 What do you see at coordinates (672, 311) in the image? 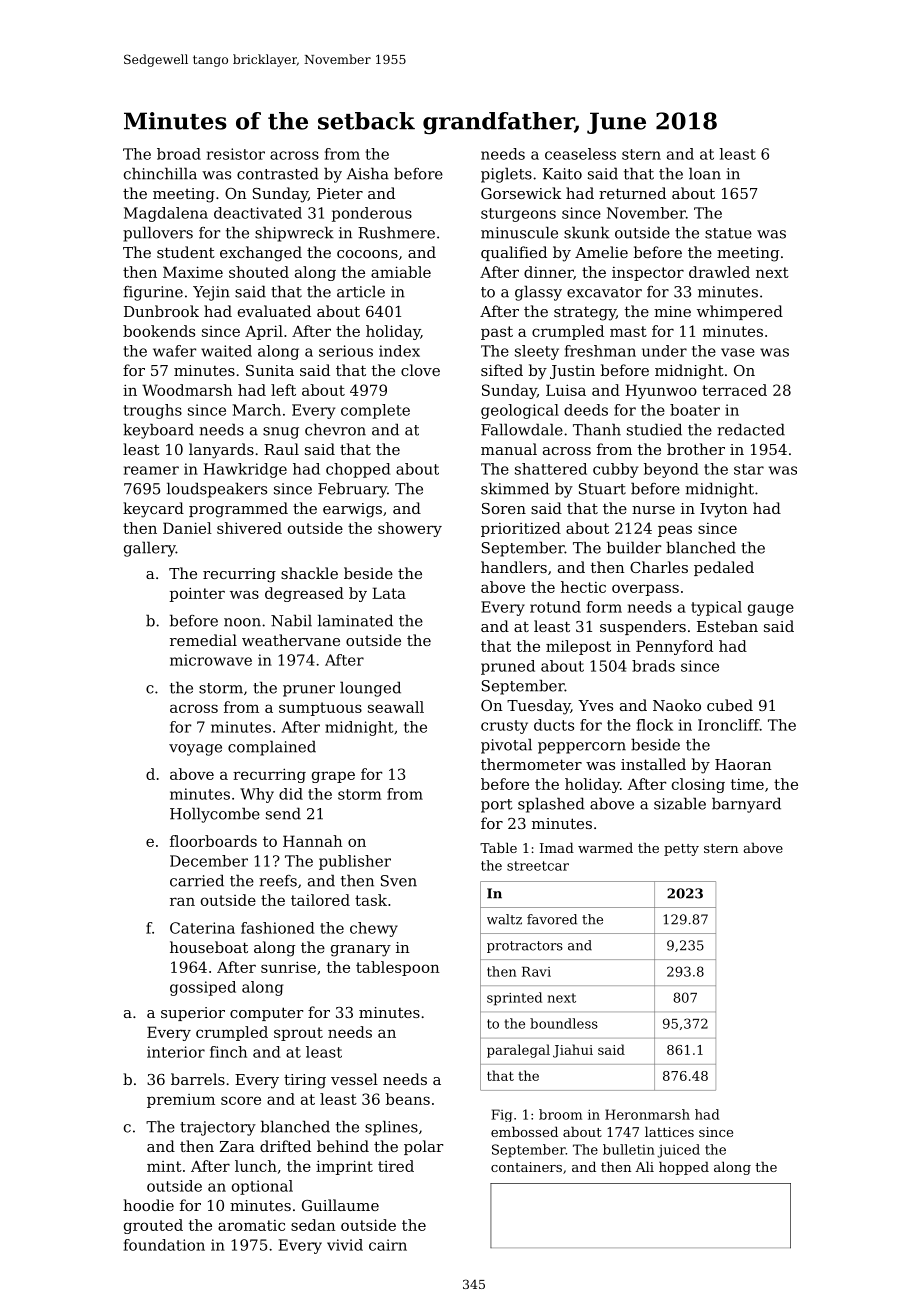
I see `mine` at bounding box center [672, 311].
